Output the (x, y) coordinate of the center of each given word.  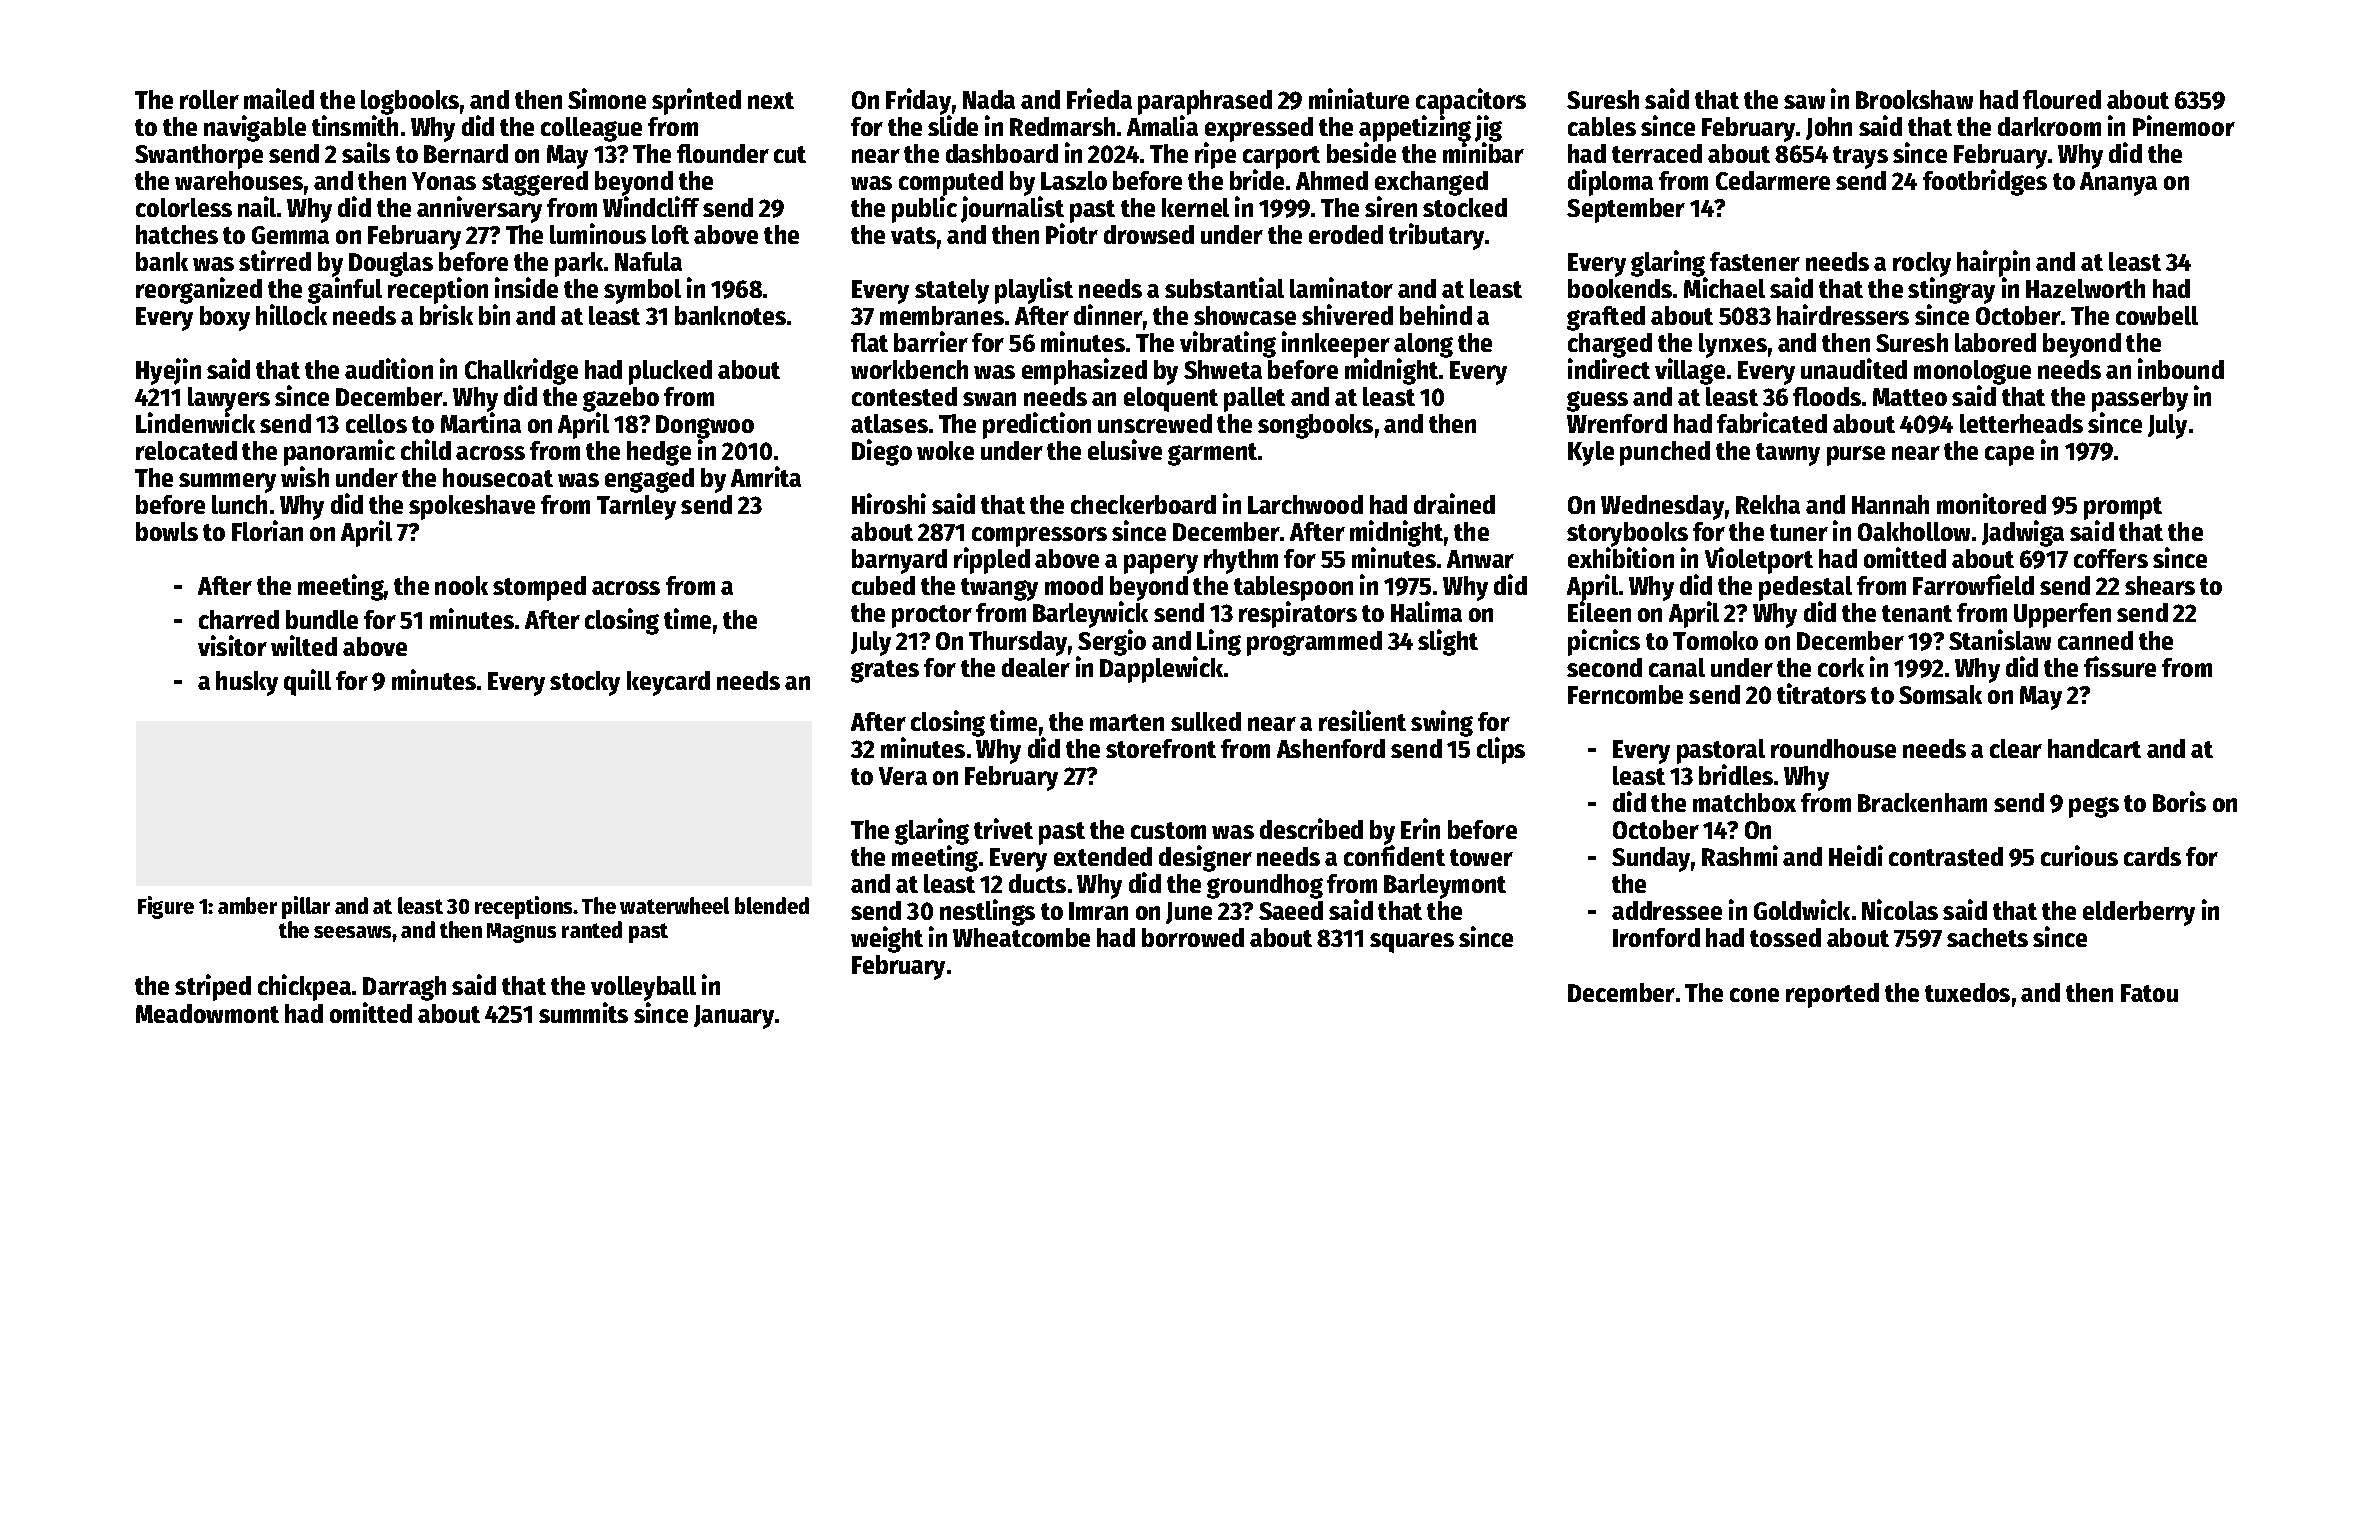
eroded (1346, 234)
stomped (539, 588)
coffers (2111, 558)
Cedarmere (1773, 180)
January (734, 1017)
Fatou (2149, 993)
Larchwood (1305, 504)
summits (583, 1012)
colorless (184, 207)
